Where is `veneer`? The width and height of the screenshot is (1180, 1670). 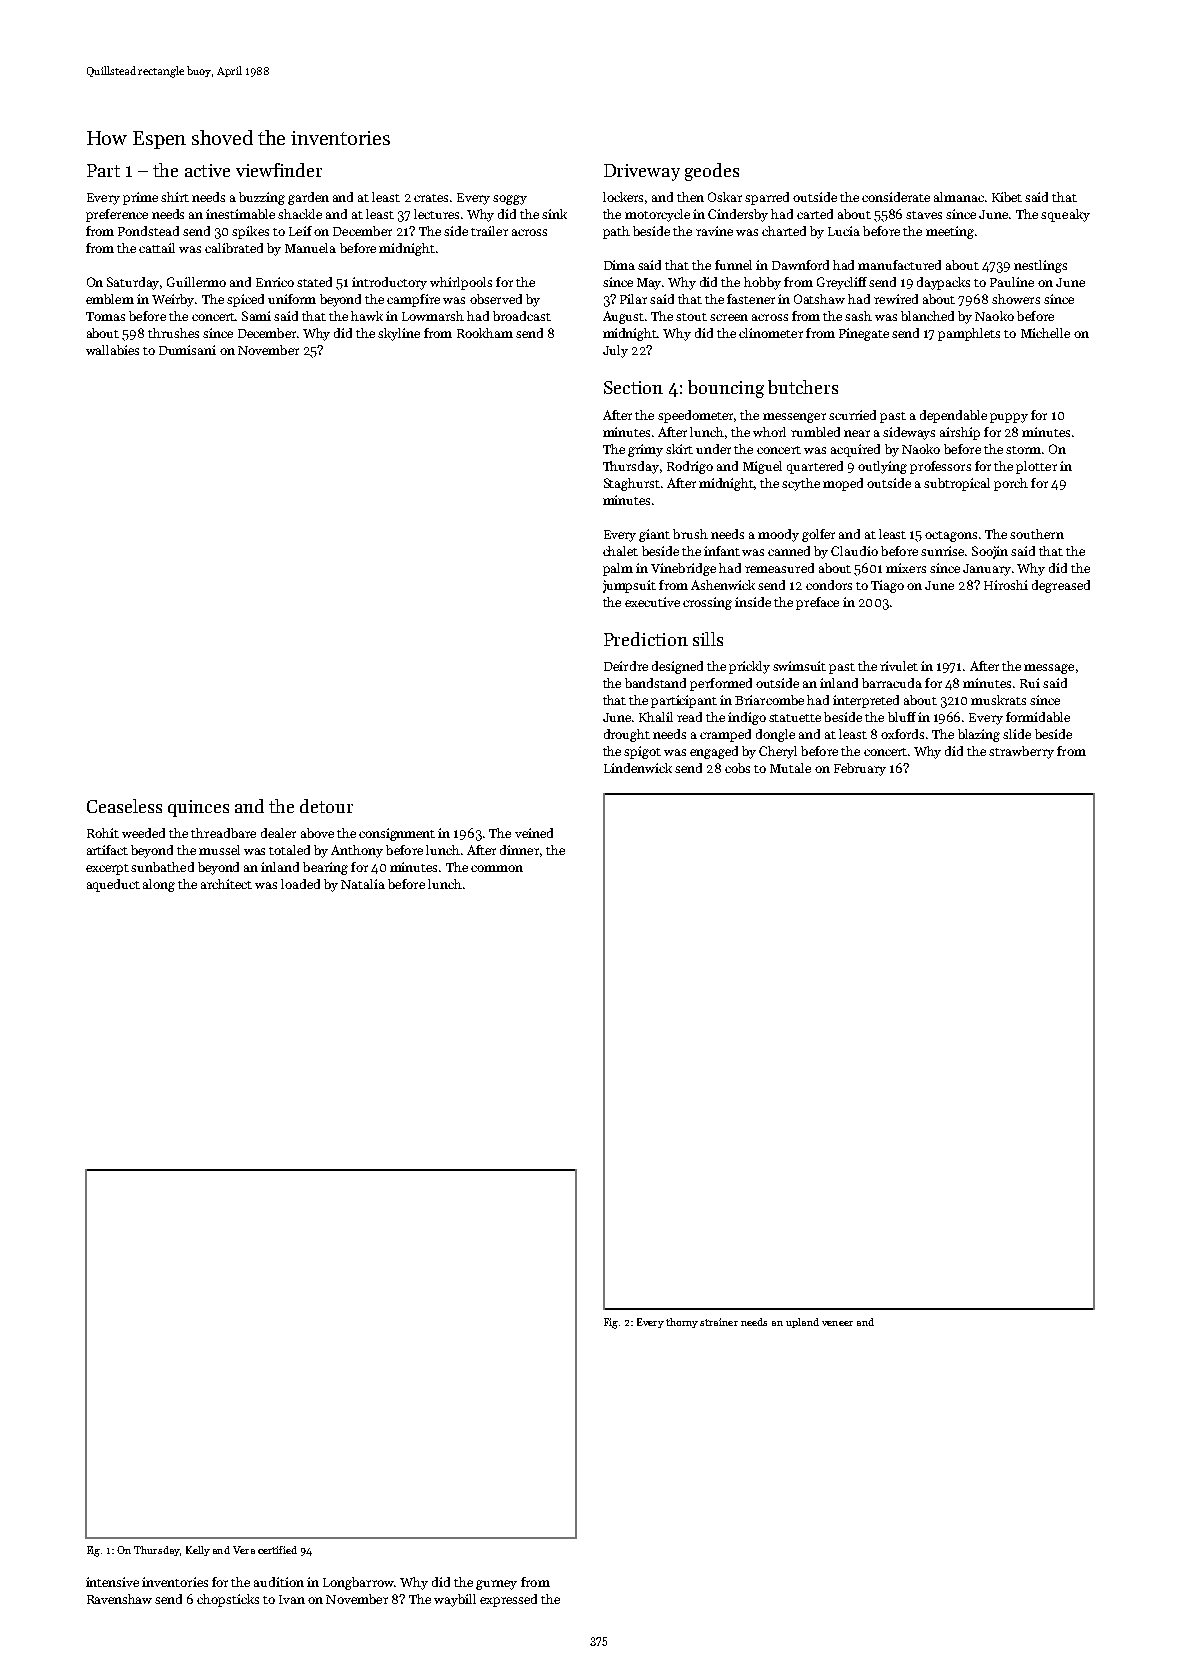
veneer is located at coordinates (837, 1323).
